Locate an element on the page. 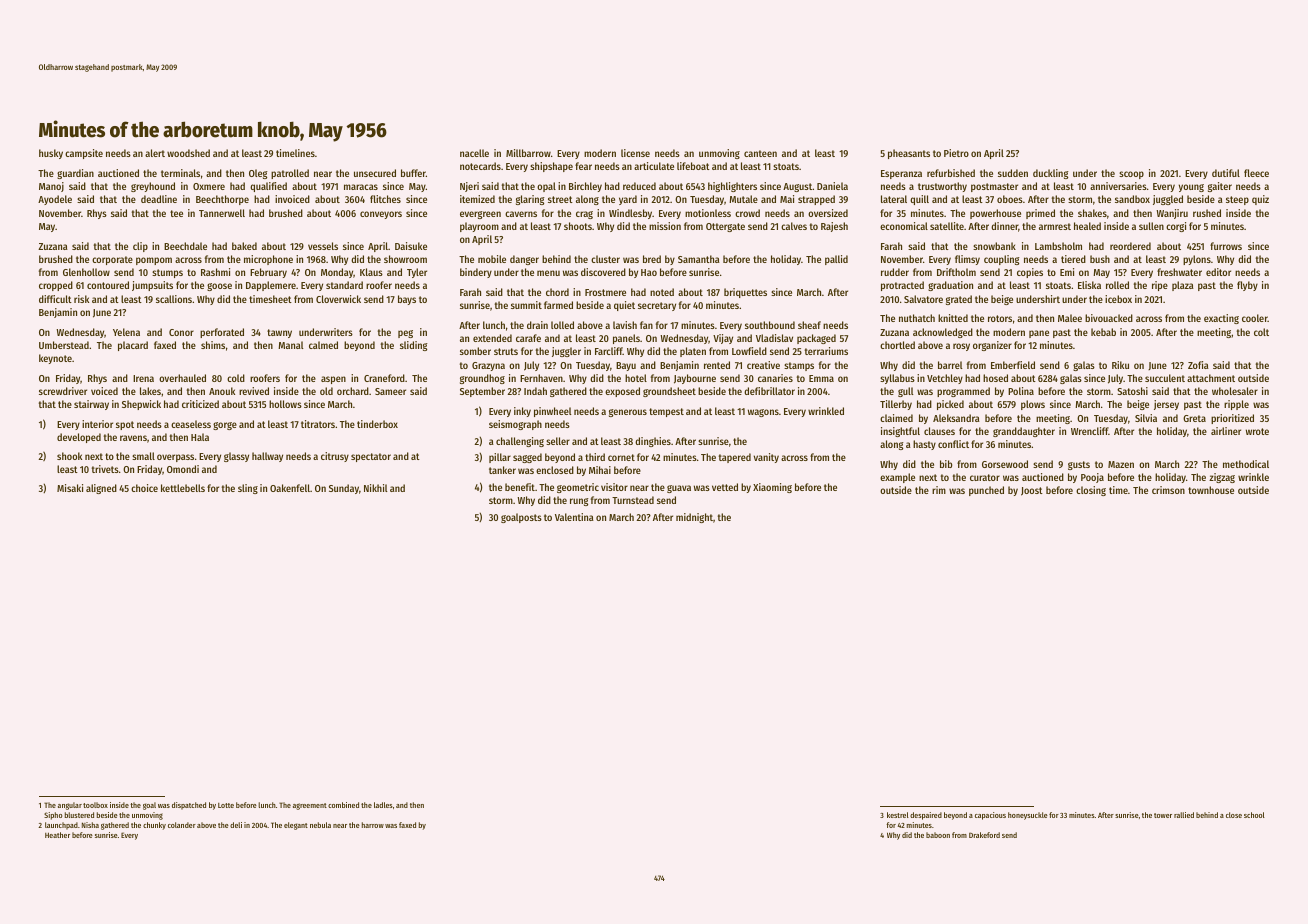 The image size is (1308, 924). elegant is located at coordinates (296, 826).
